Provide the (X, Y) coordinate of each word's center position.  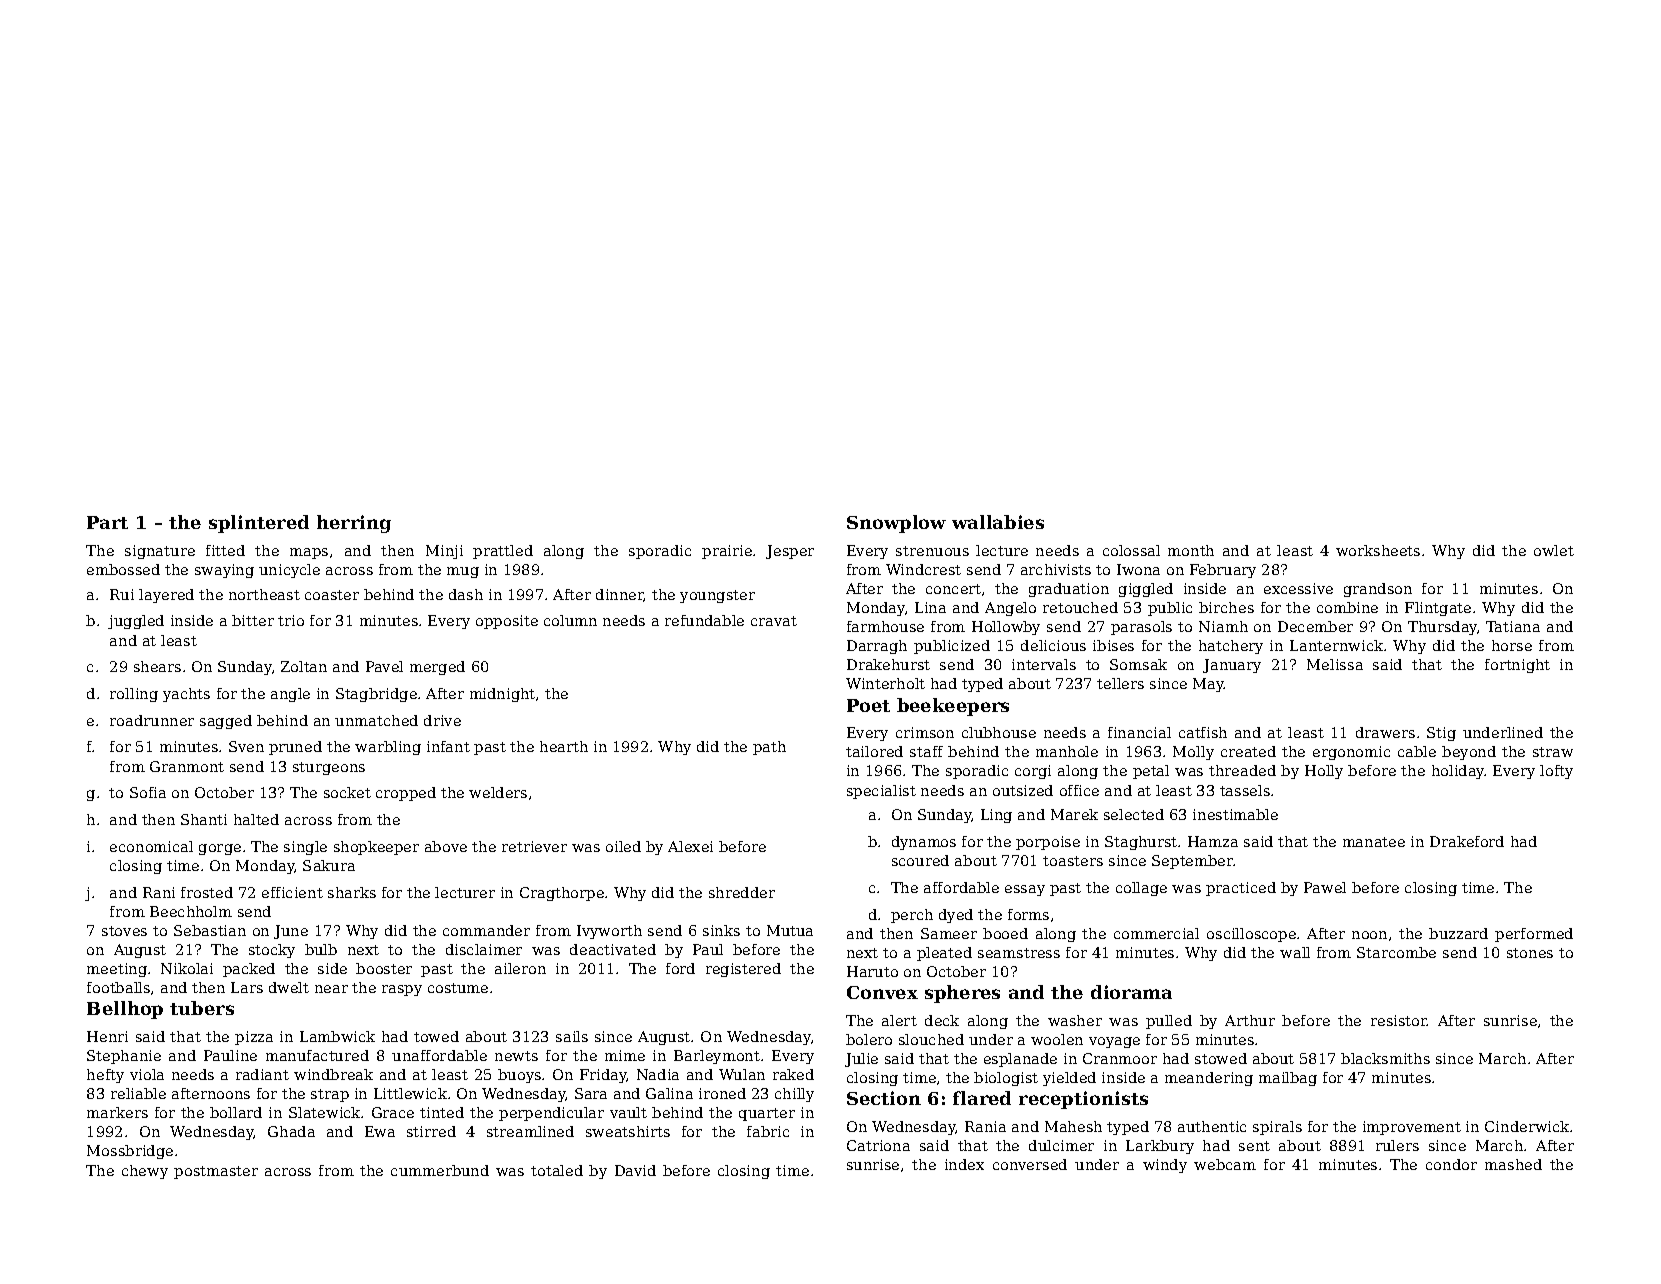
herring (354, 524)
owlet (1554, 550)
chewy (145, 1172)
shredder (742, 892)
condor (1451, 1164)
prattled (503, 552)
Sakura (329, 865)
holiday (1458, 772)
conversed (1030, 1164)
